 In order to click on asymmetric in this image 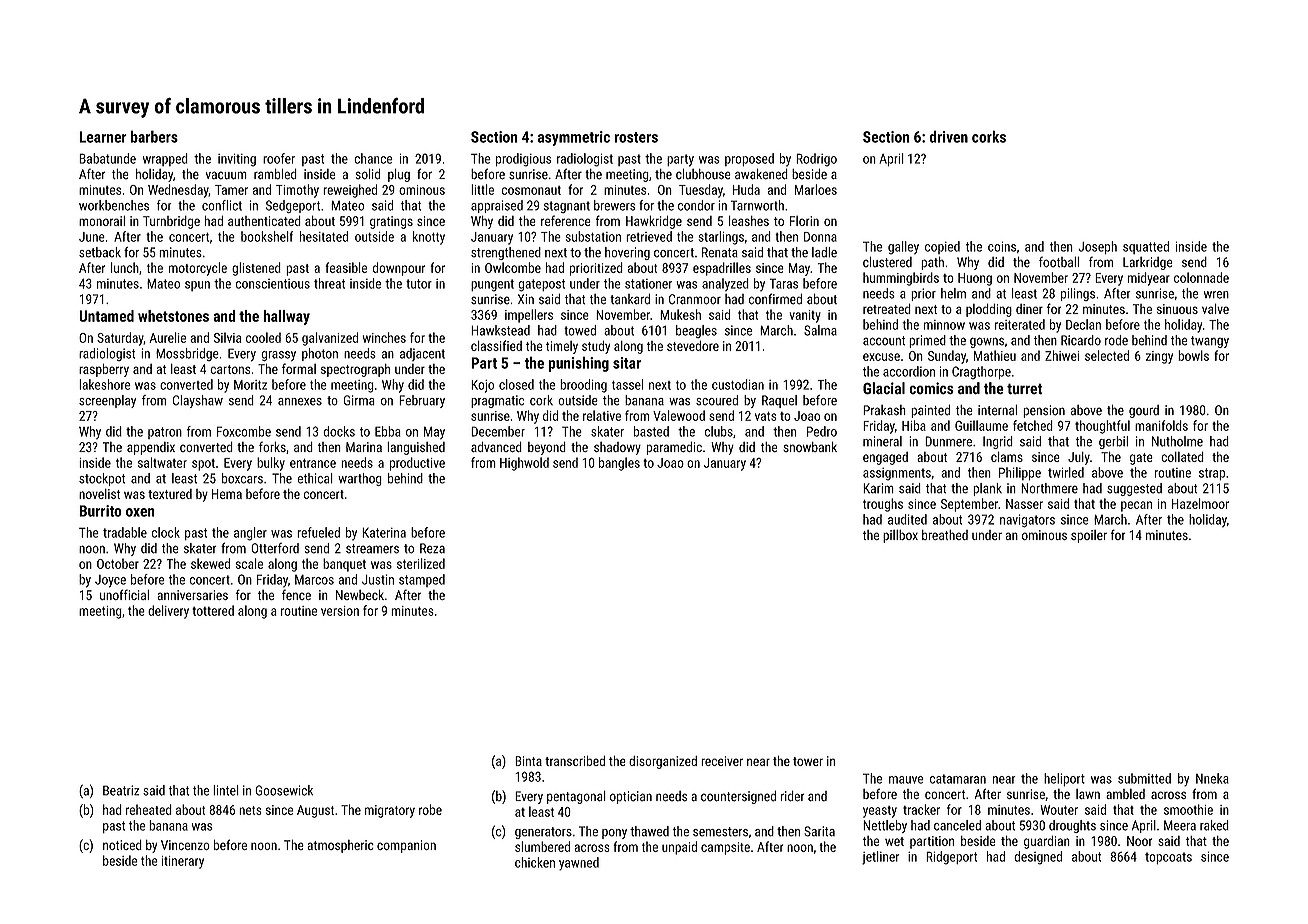, I will do `click(574, 138)`.
